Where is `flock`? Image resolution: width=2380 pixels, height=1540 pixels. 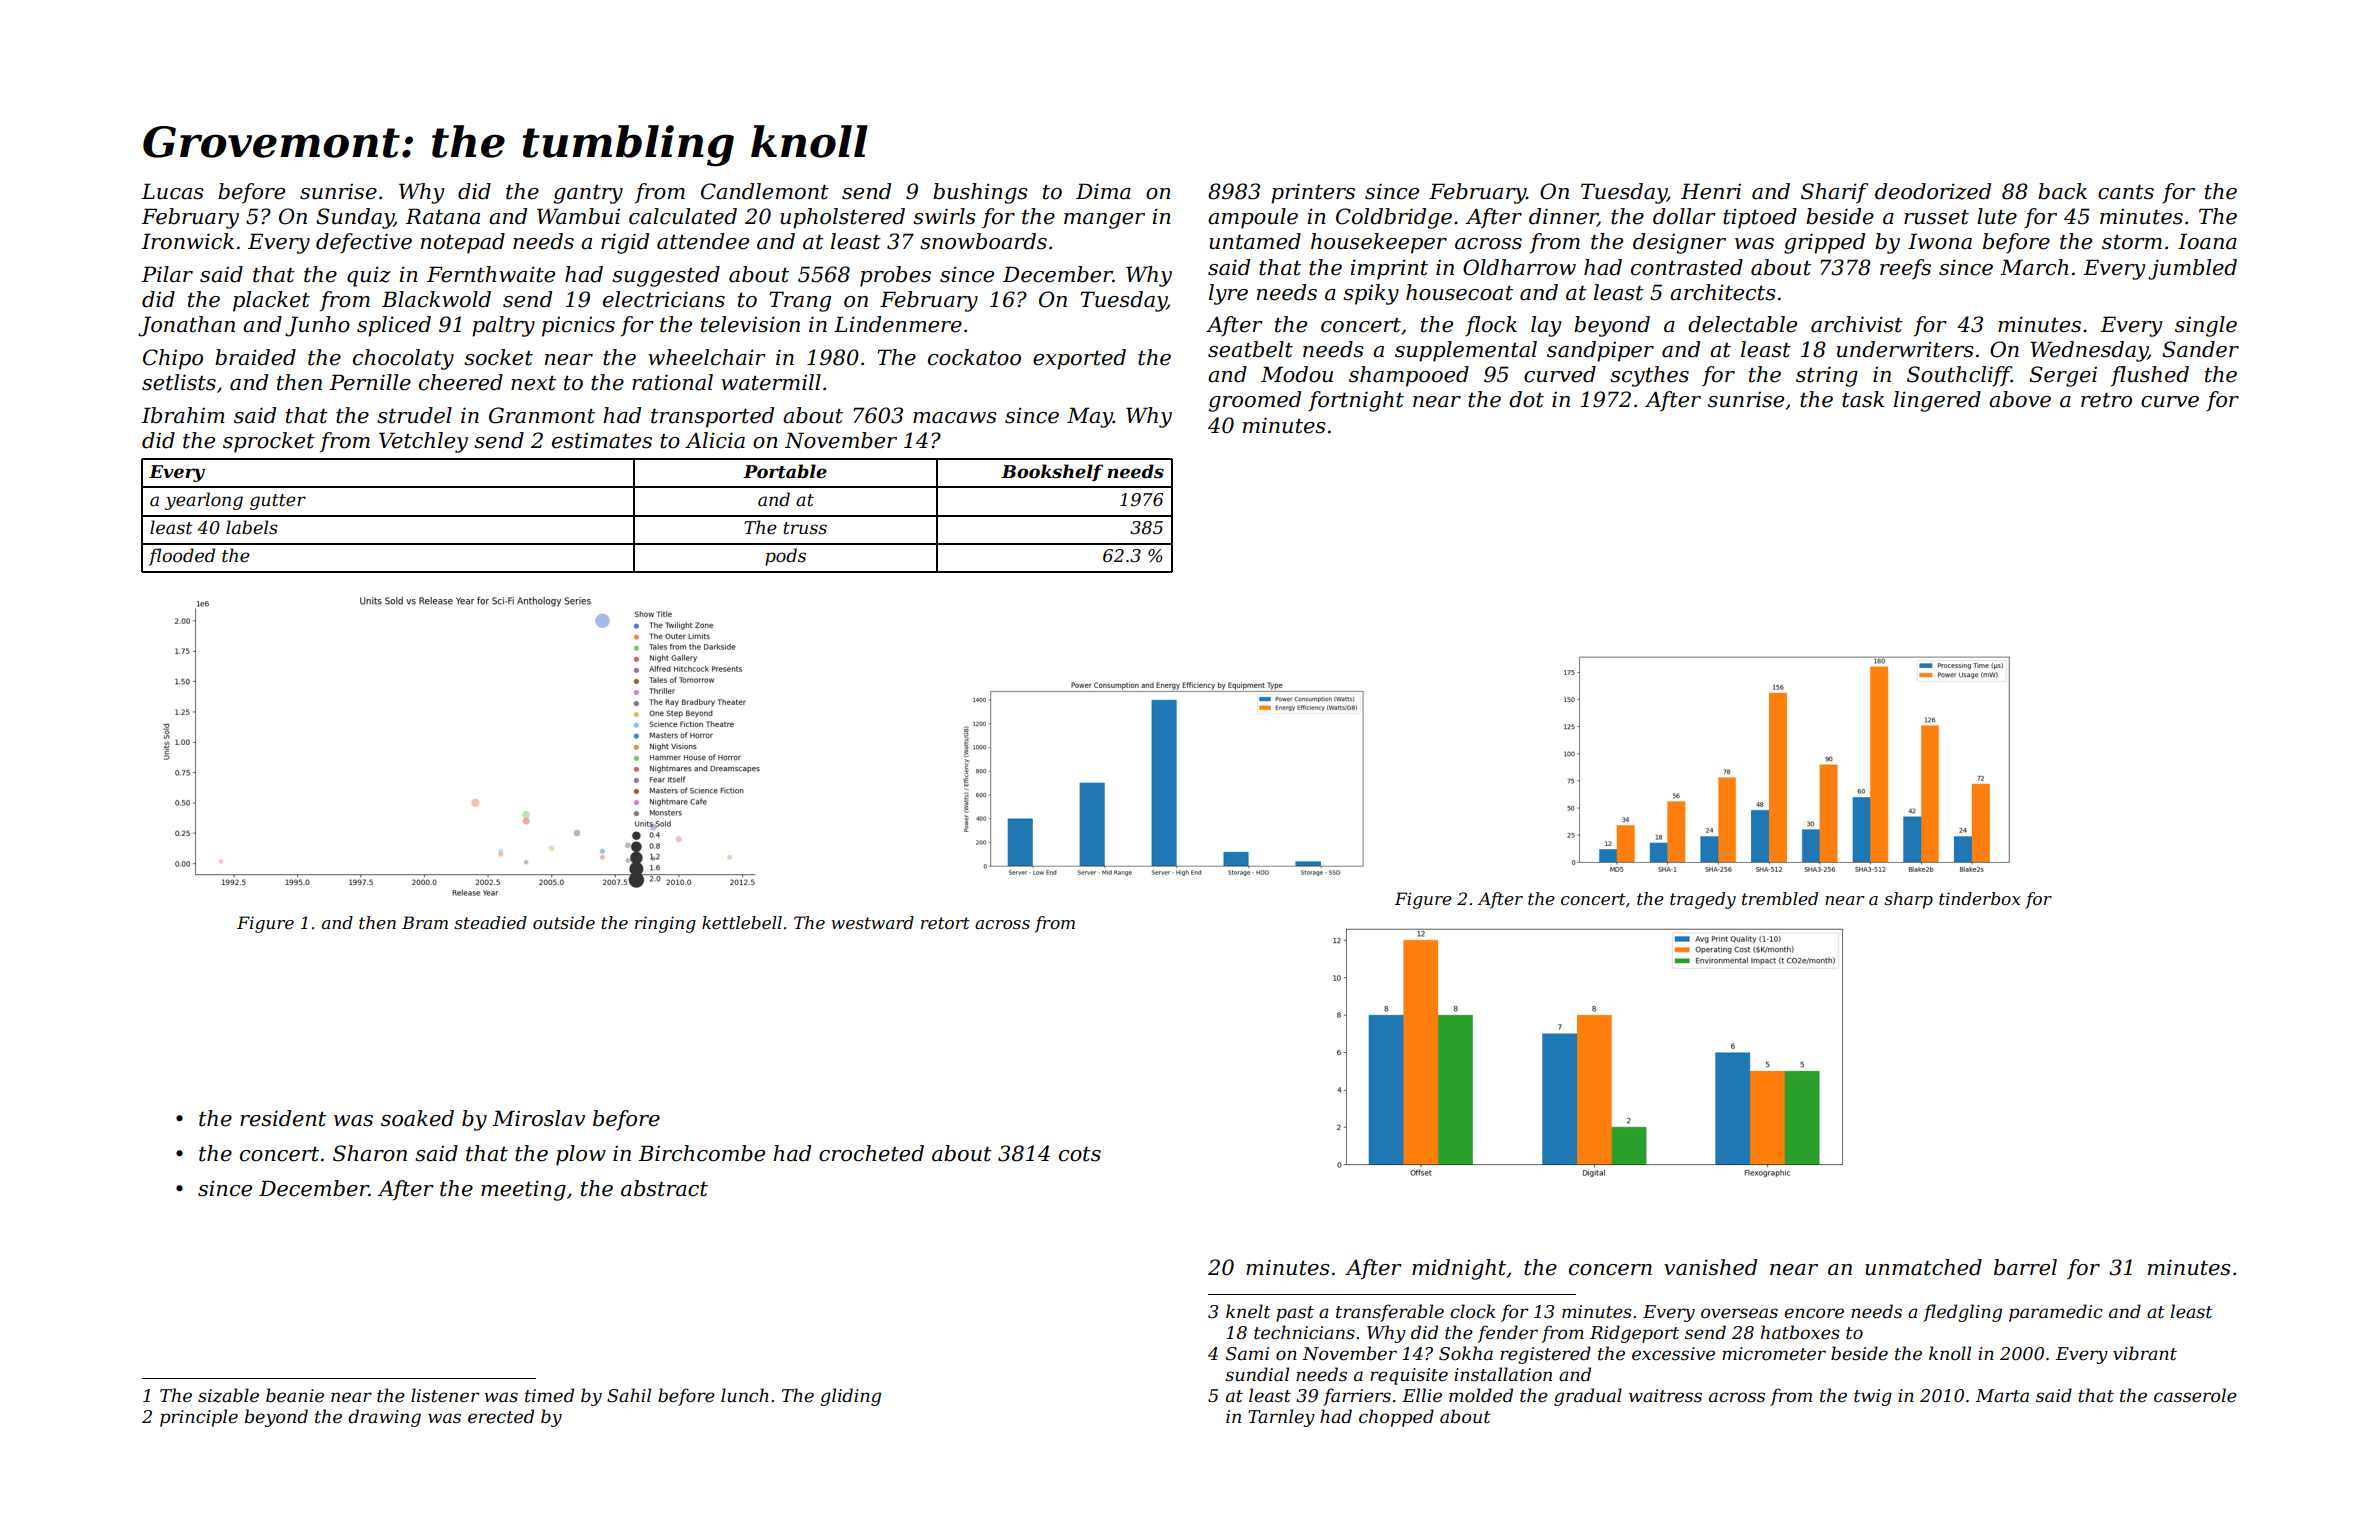 flock is located at coordinates (1491, 326).
